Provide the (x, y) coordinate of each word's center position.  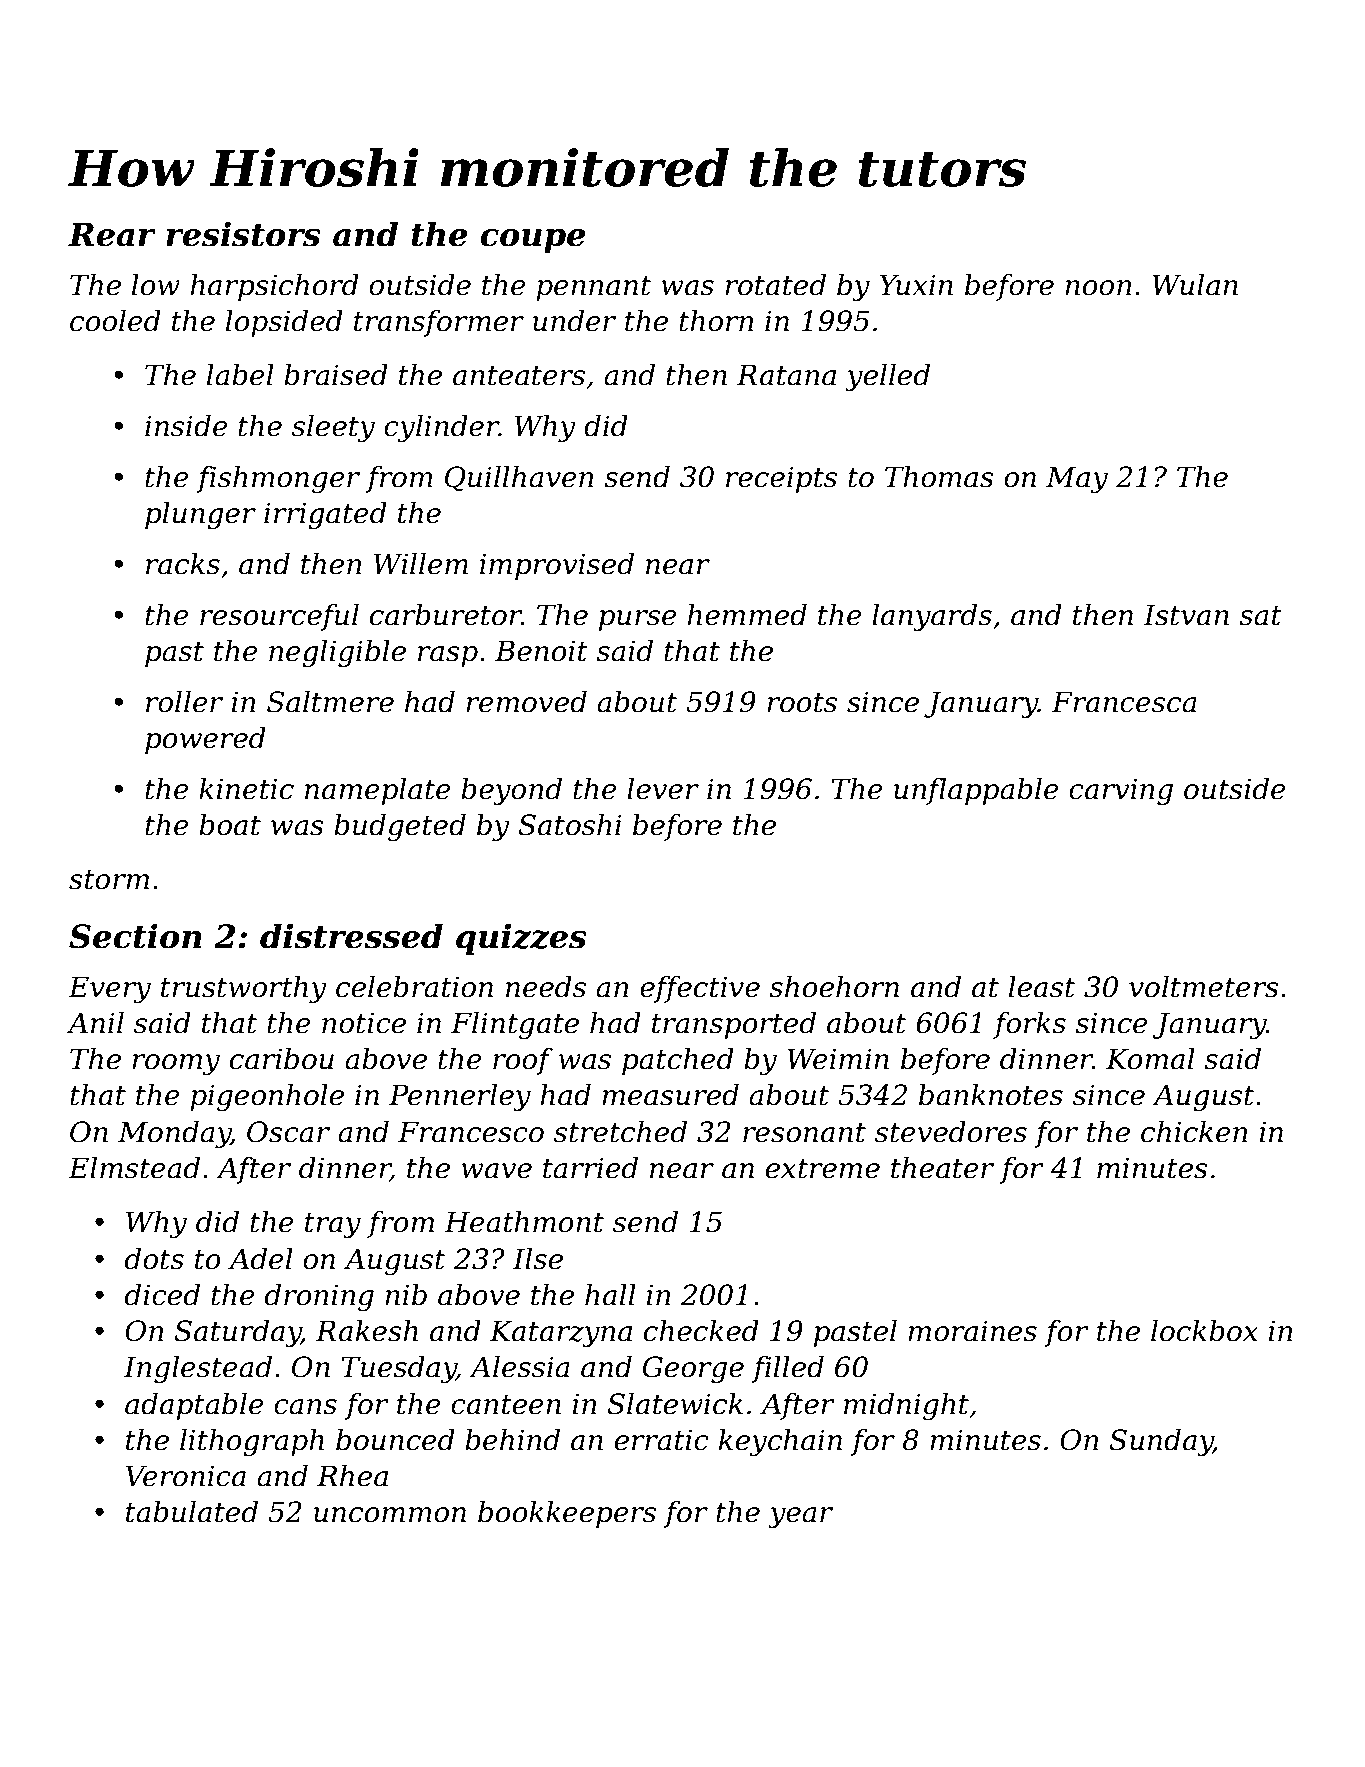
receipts (781, 479)
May (1077, 479)
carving (1121, 791)
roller (184, 702)
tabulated (192, 1512)
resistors (243, 234)
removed (526, 702)
